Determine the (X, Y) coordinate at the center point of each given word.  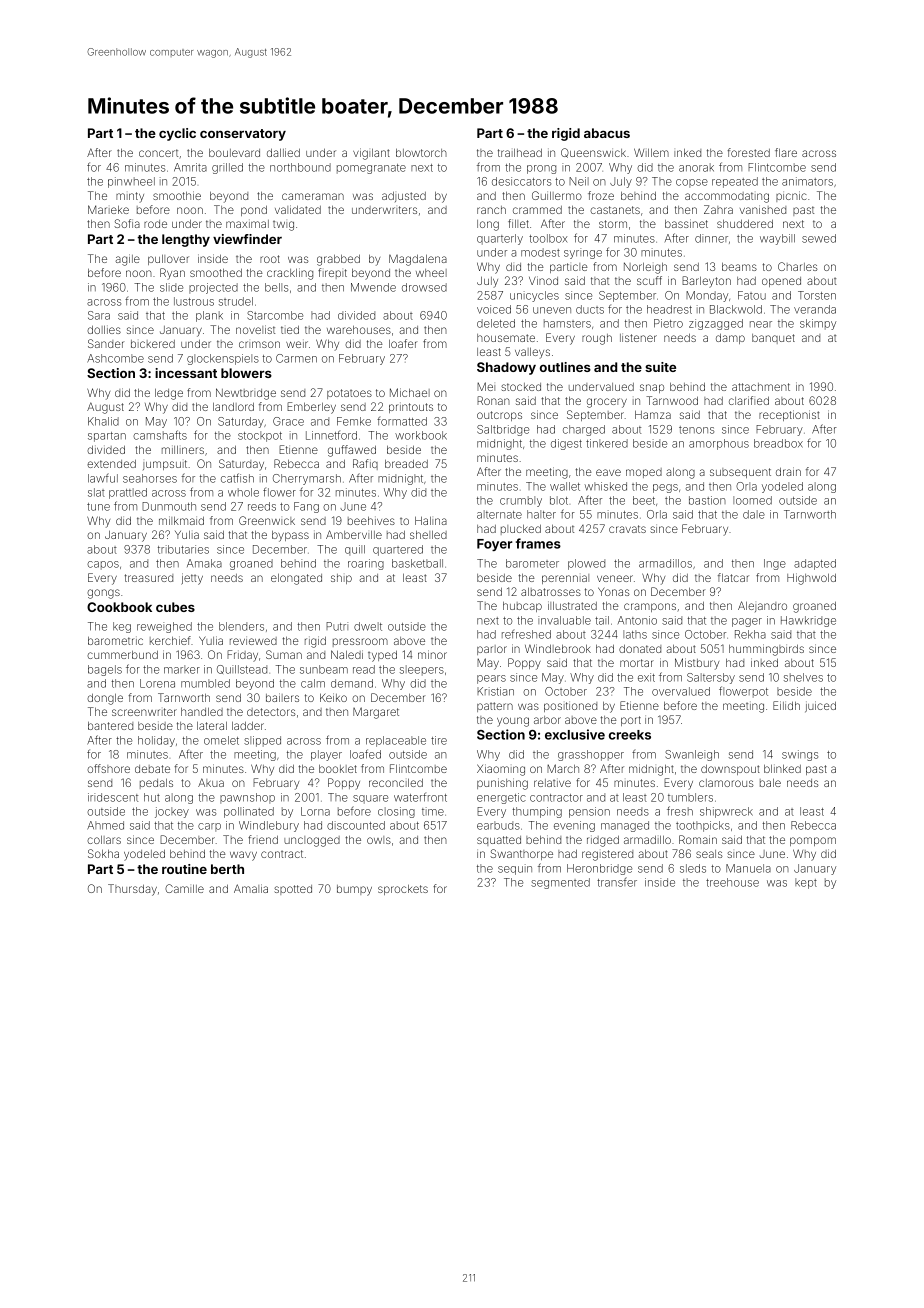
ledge (169, 394)
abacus (607, 133)
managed (625, 826)
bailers (282, 697)
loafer (403, 343)
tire (439, 740)
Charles (798, 266)
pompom (813, 841)
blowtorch (421, 153)
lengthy (186, 240)
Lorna (315, 811)
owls (379, 840)
